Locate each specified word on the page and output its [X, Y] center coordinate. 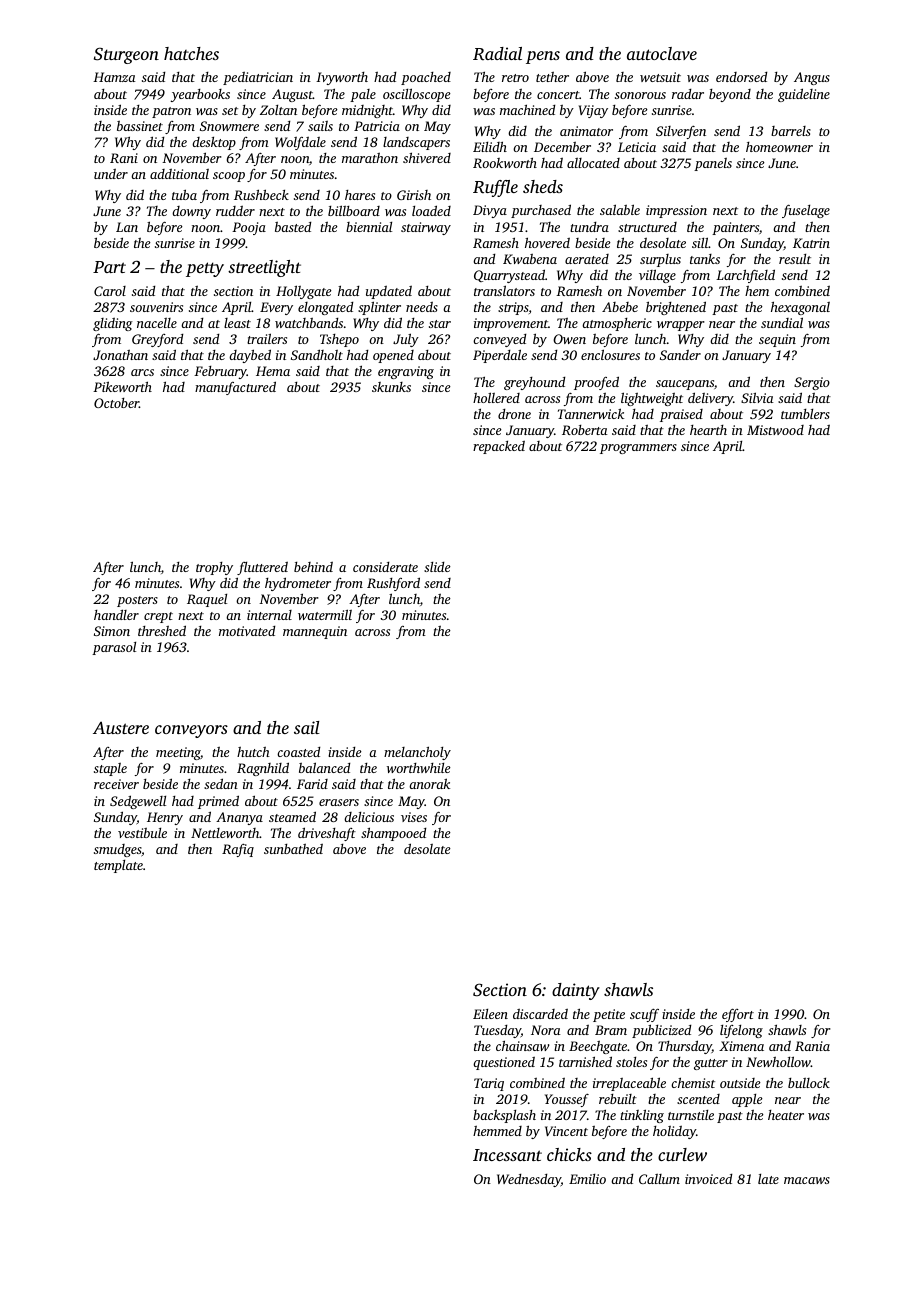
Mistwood [775, 430]
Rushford [393, 584]
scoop [229, 177]
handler [116, 614]
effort [738, 1015]
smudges [117, 850]
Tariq [489, 1084]
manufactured [235, 388]
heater [786, 1115]
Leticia [637, 147]
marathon [370, 157]
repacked [499, 447]
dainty [576, 991]
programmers [638, 449]
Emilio [587, 1179]
